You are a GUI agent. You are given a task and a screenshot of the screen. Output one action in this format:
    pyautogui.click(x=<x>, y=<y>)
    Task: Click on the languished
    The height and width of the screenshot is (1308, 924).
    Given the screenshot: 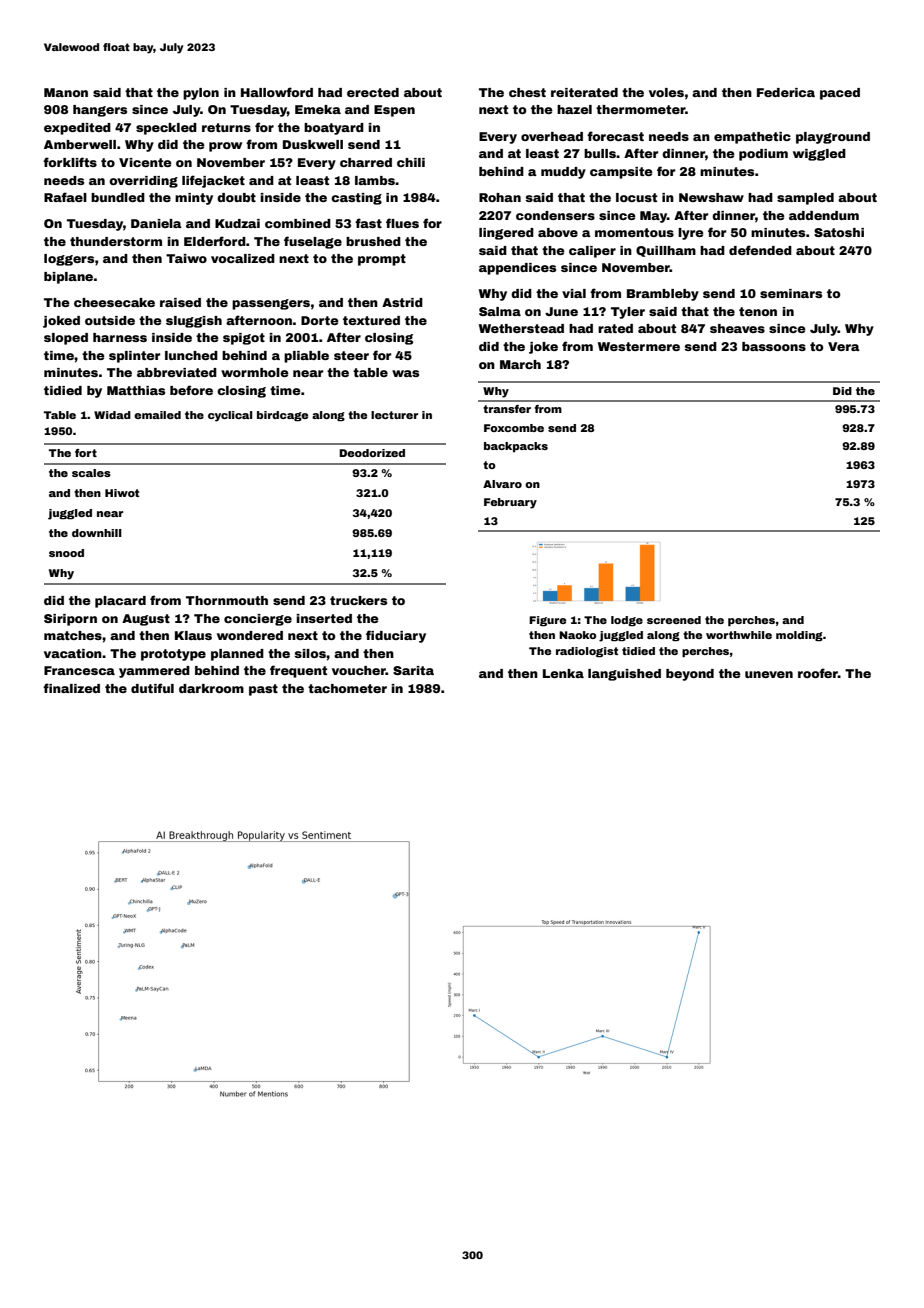 What is the action you would take?
    pyautogui.click(x=624, y=675)
